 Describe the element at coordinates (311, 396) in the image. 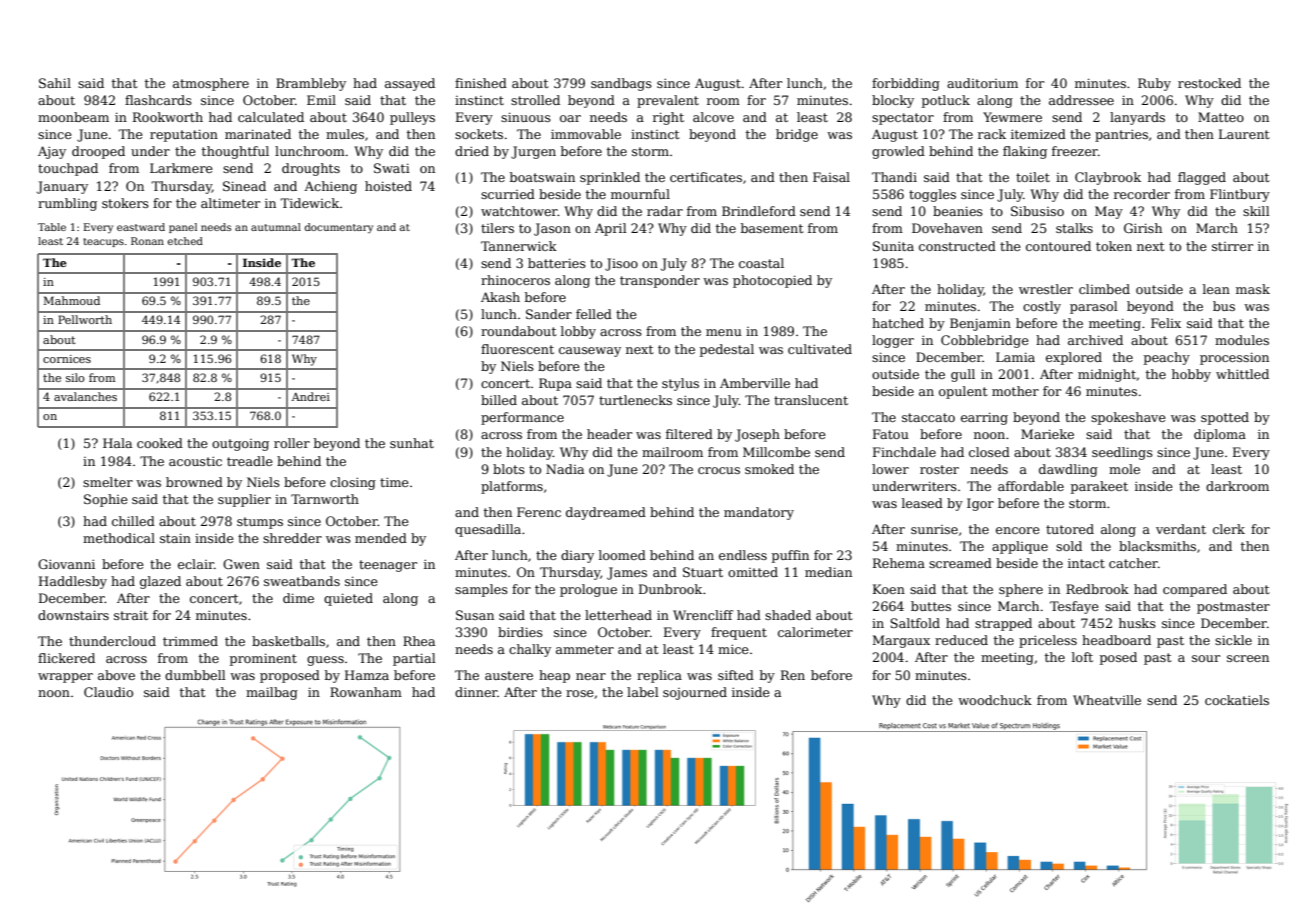

I see `Andrei` at that location.
